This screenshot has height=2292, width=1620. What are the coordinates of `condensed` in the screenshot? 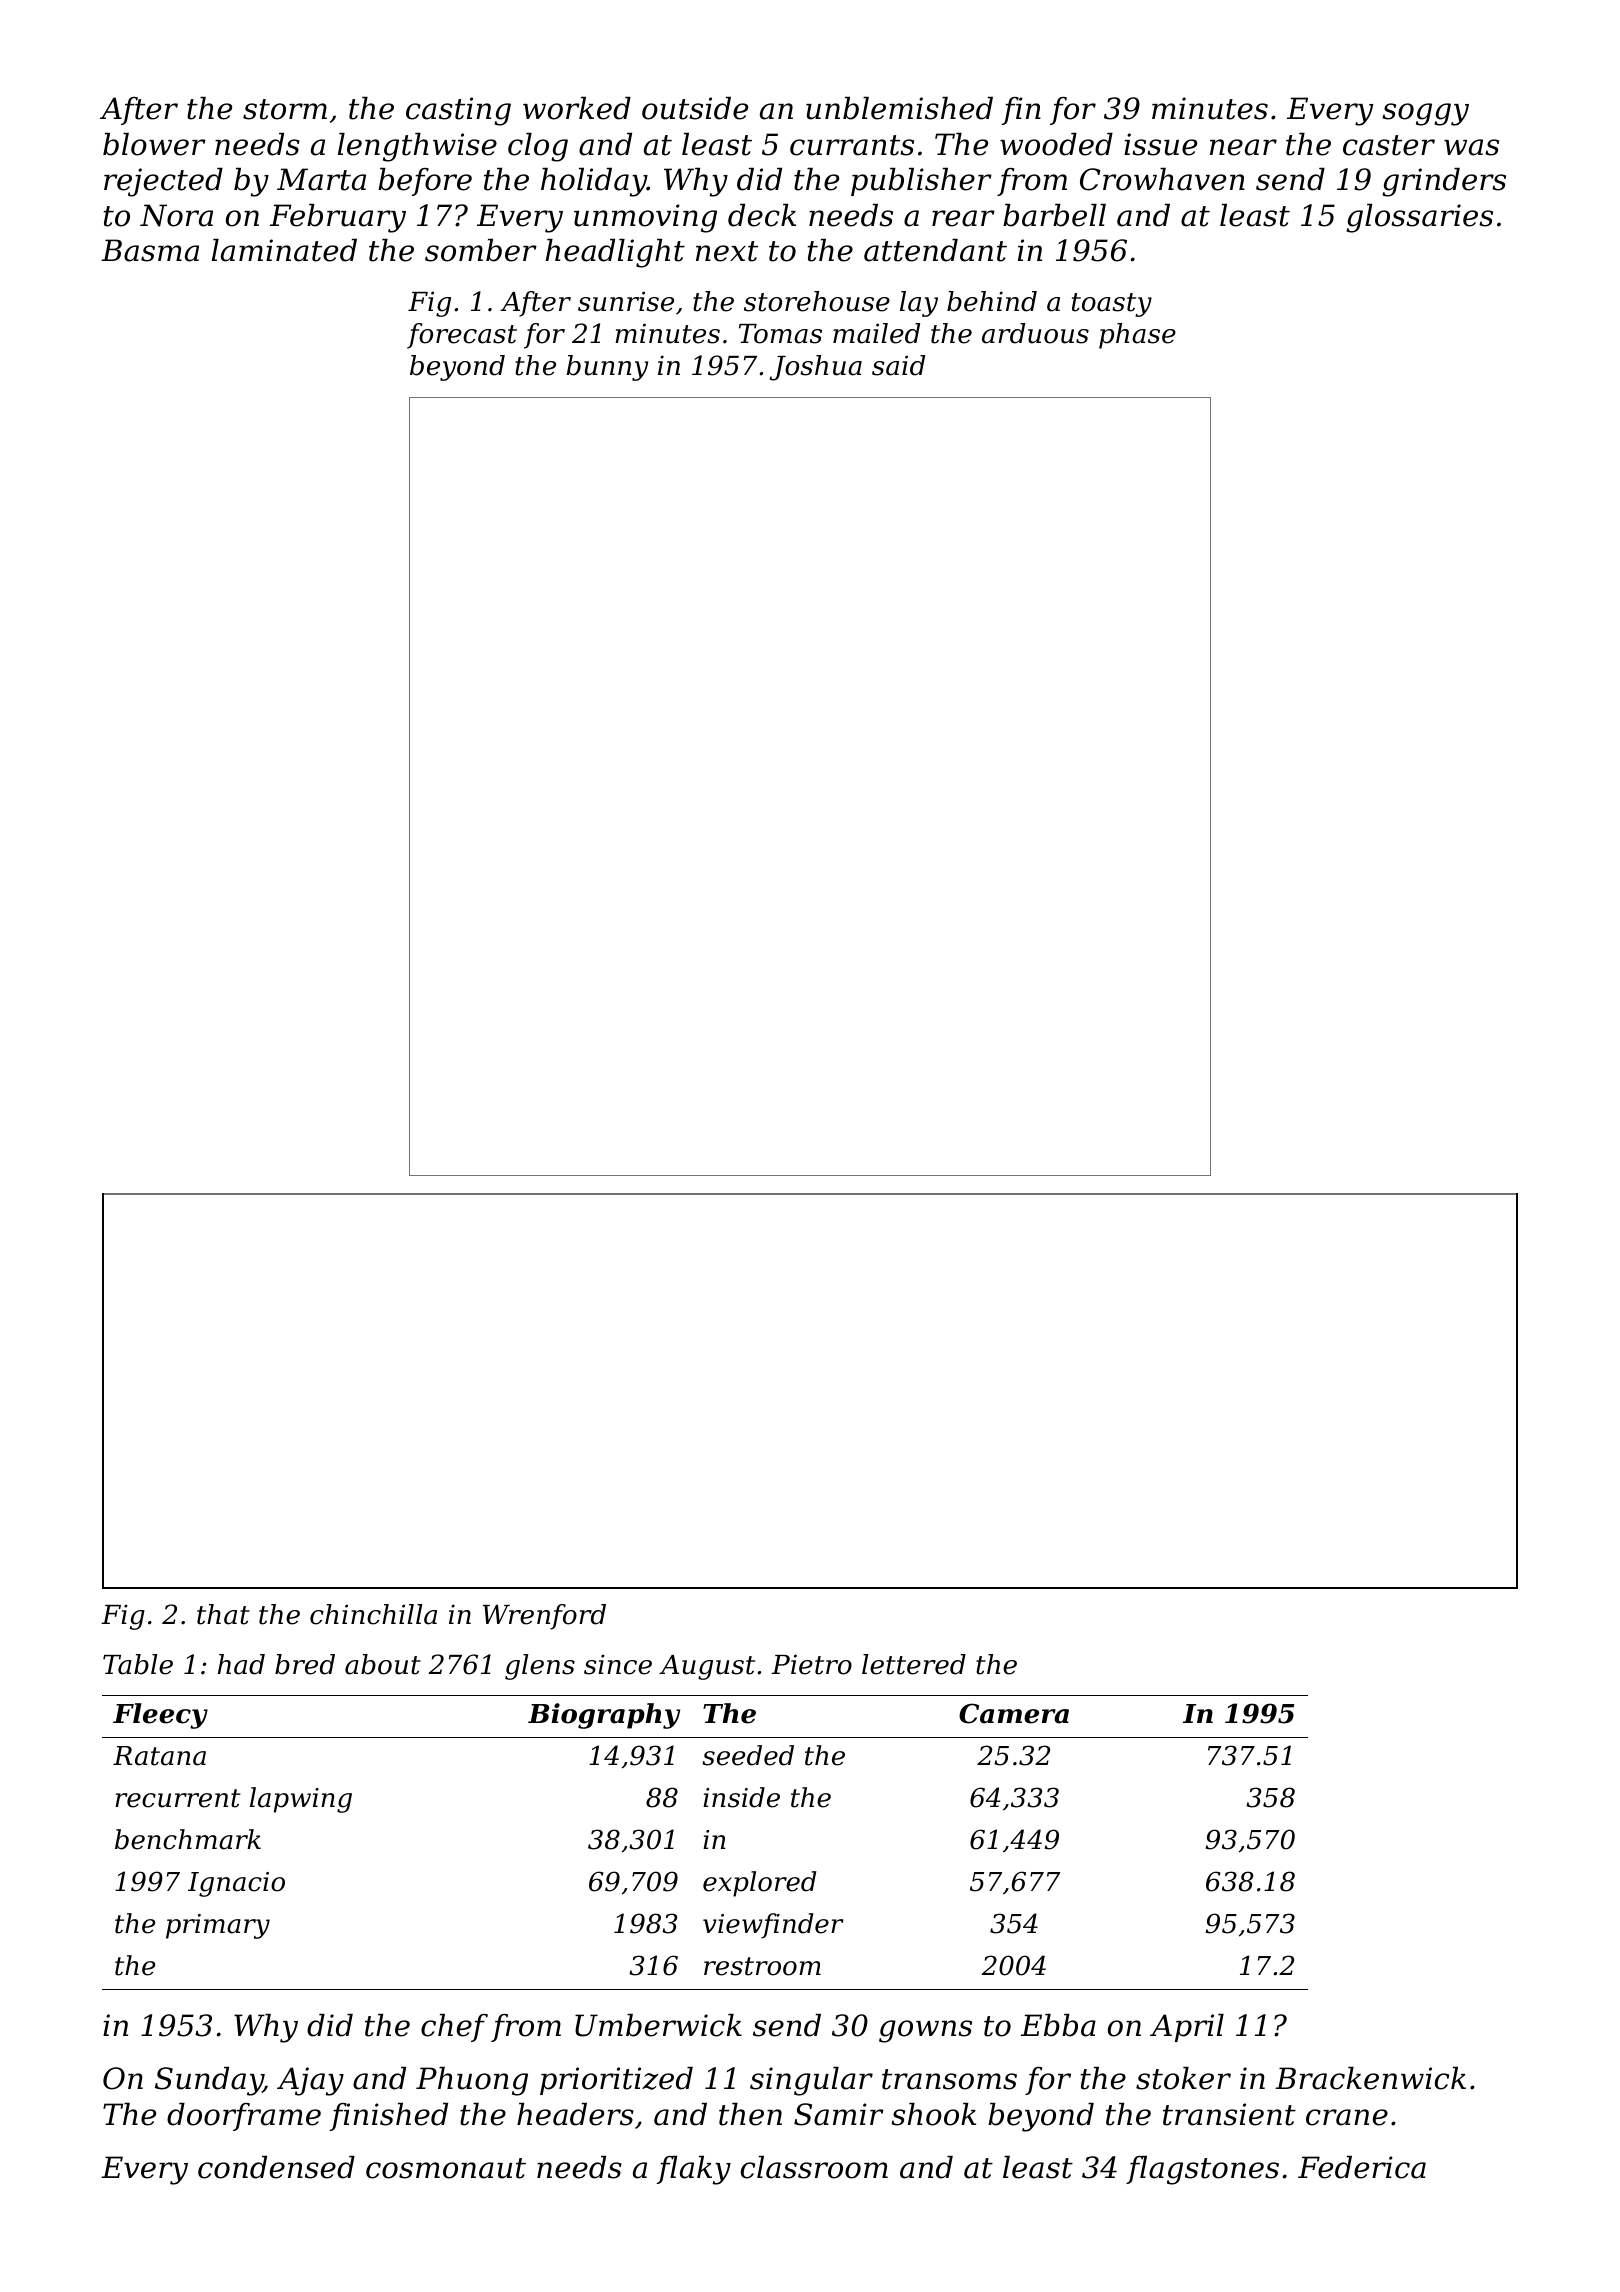 It's located at (276, 2167).
